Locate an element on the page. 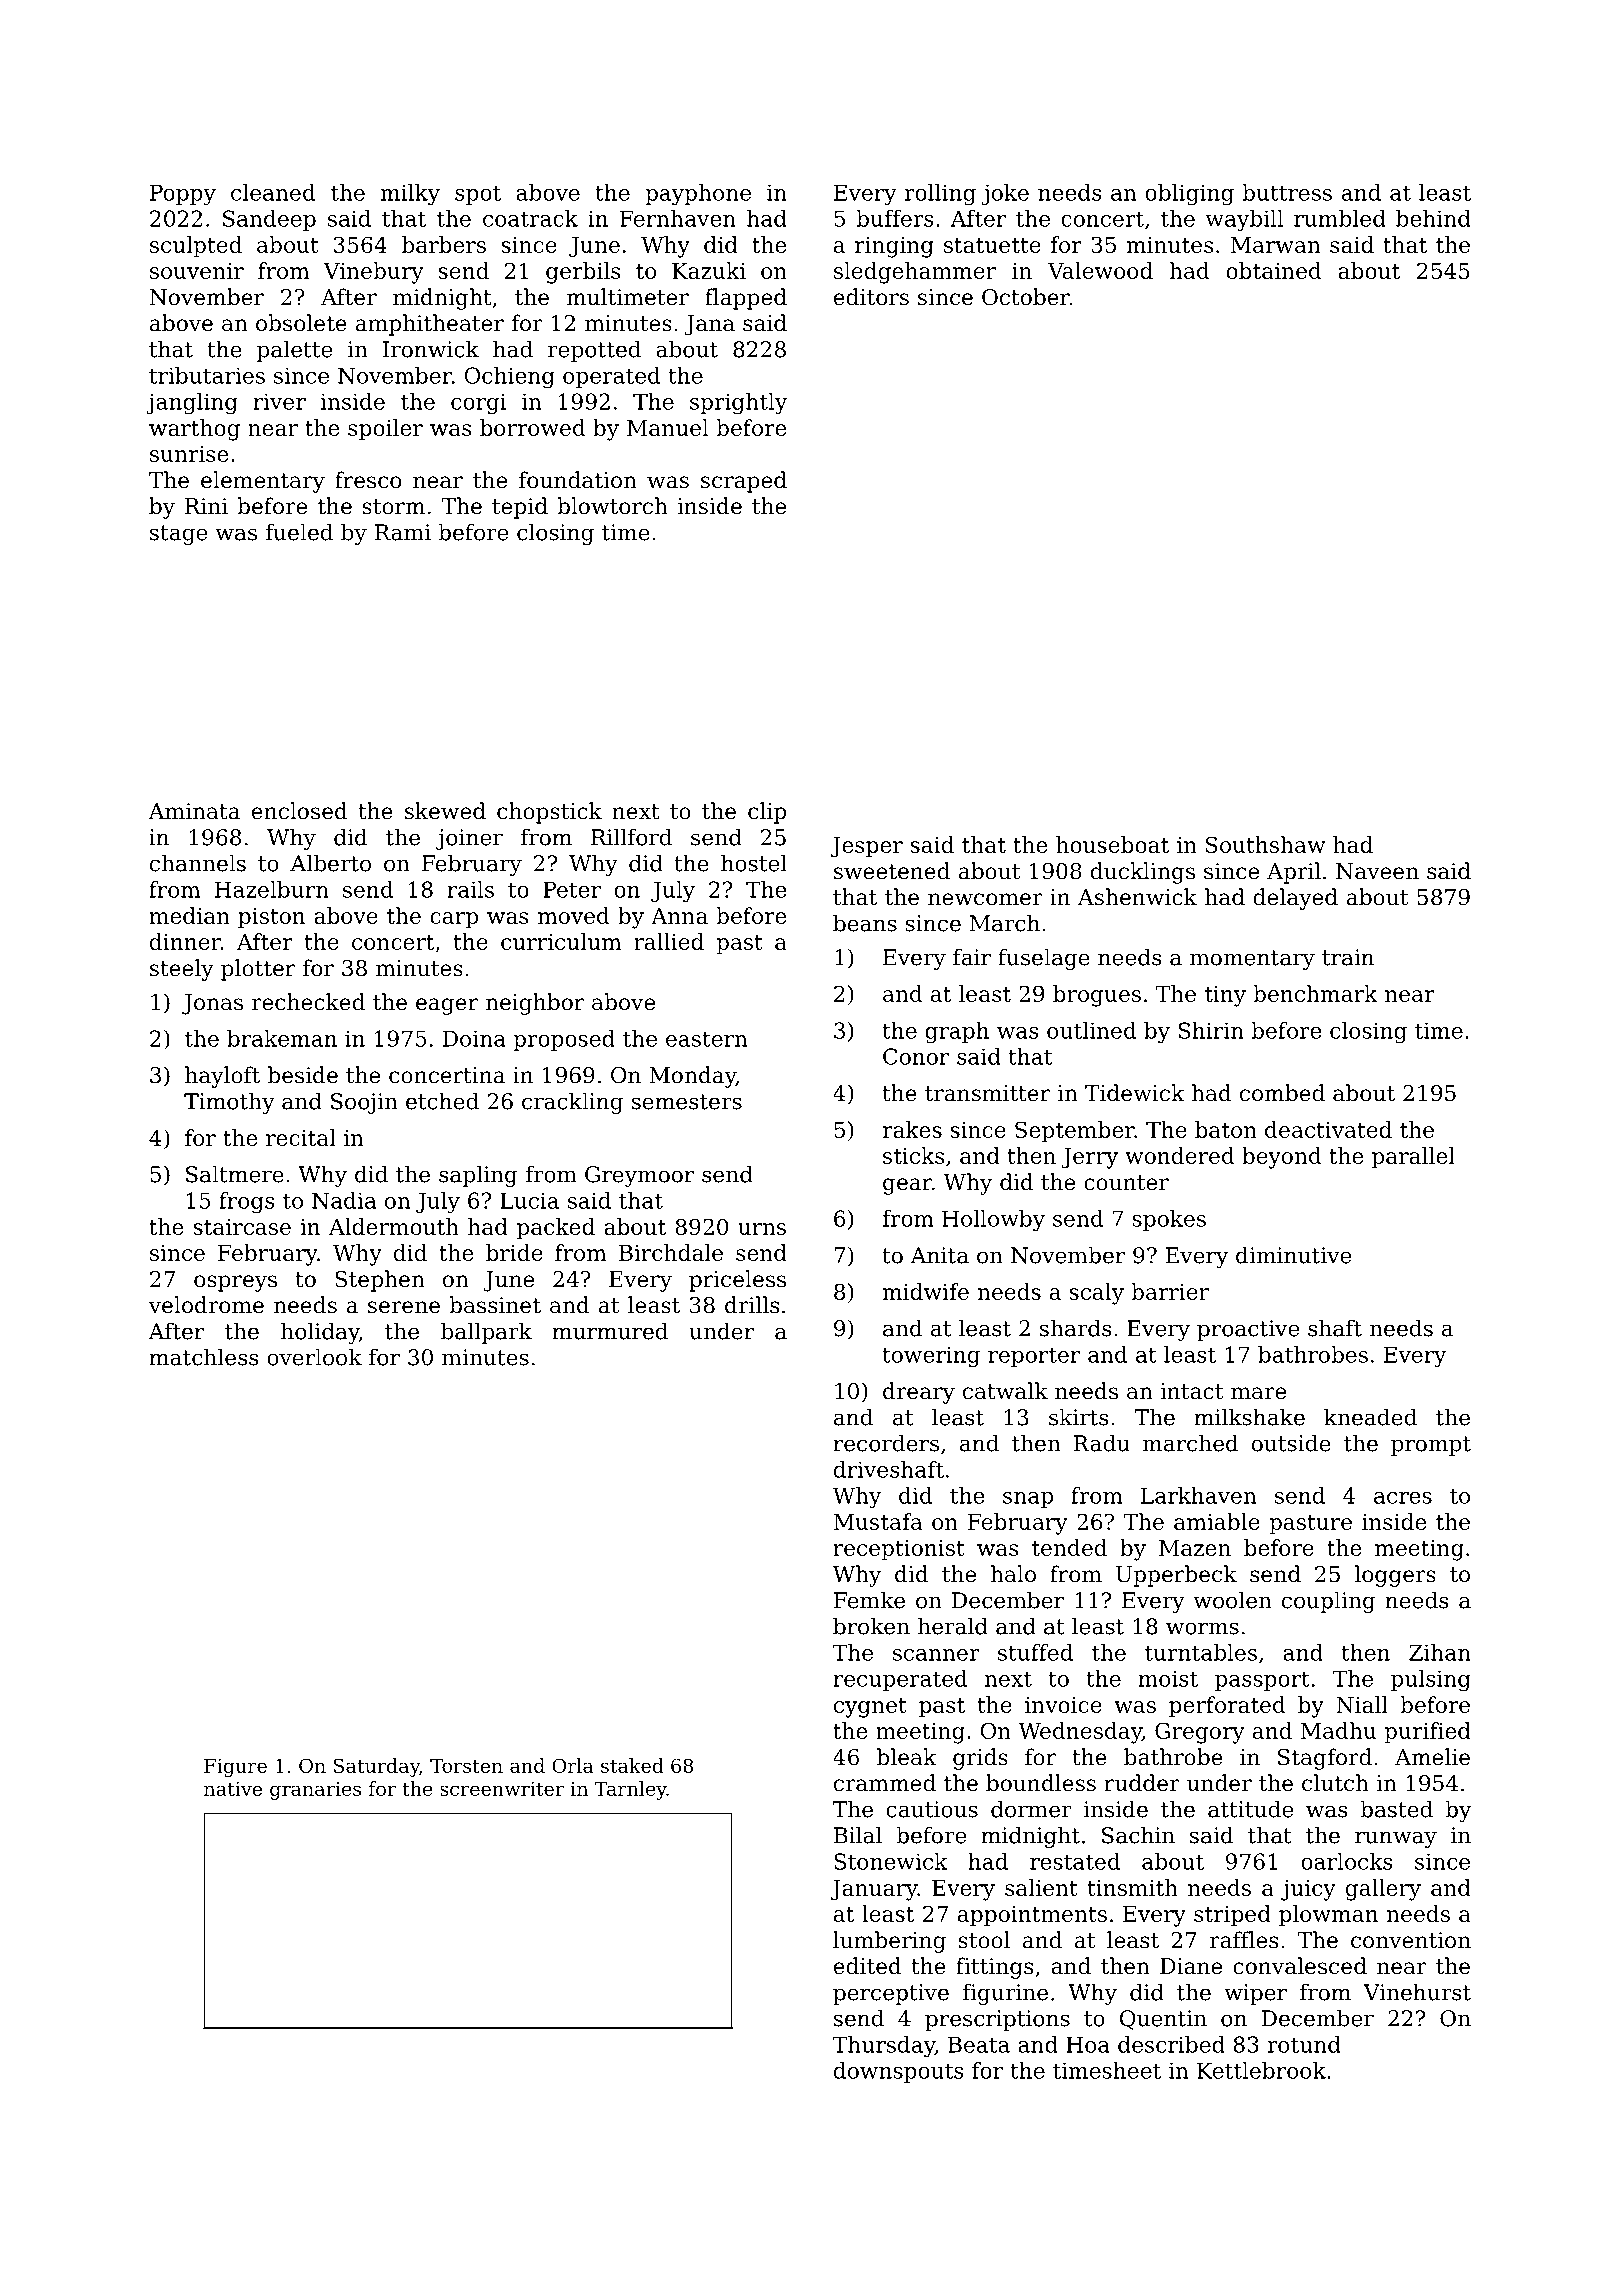 The height and width of the document is (2292, 1620). spokes is located at coordinates (1169, 1220).
